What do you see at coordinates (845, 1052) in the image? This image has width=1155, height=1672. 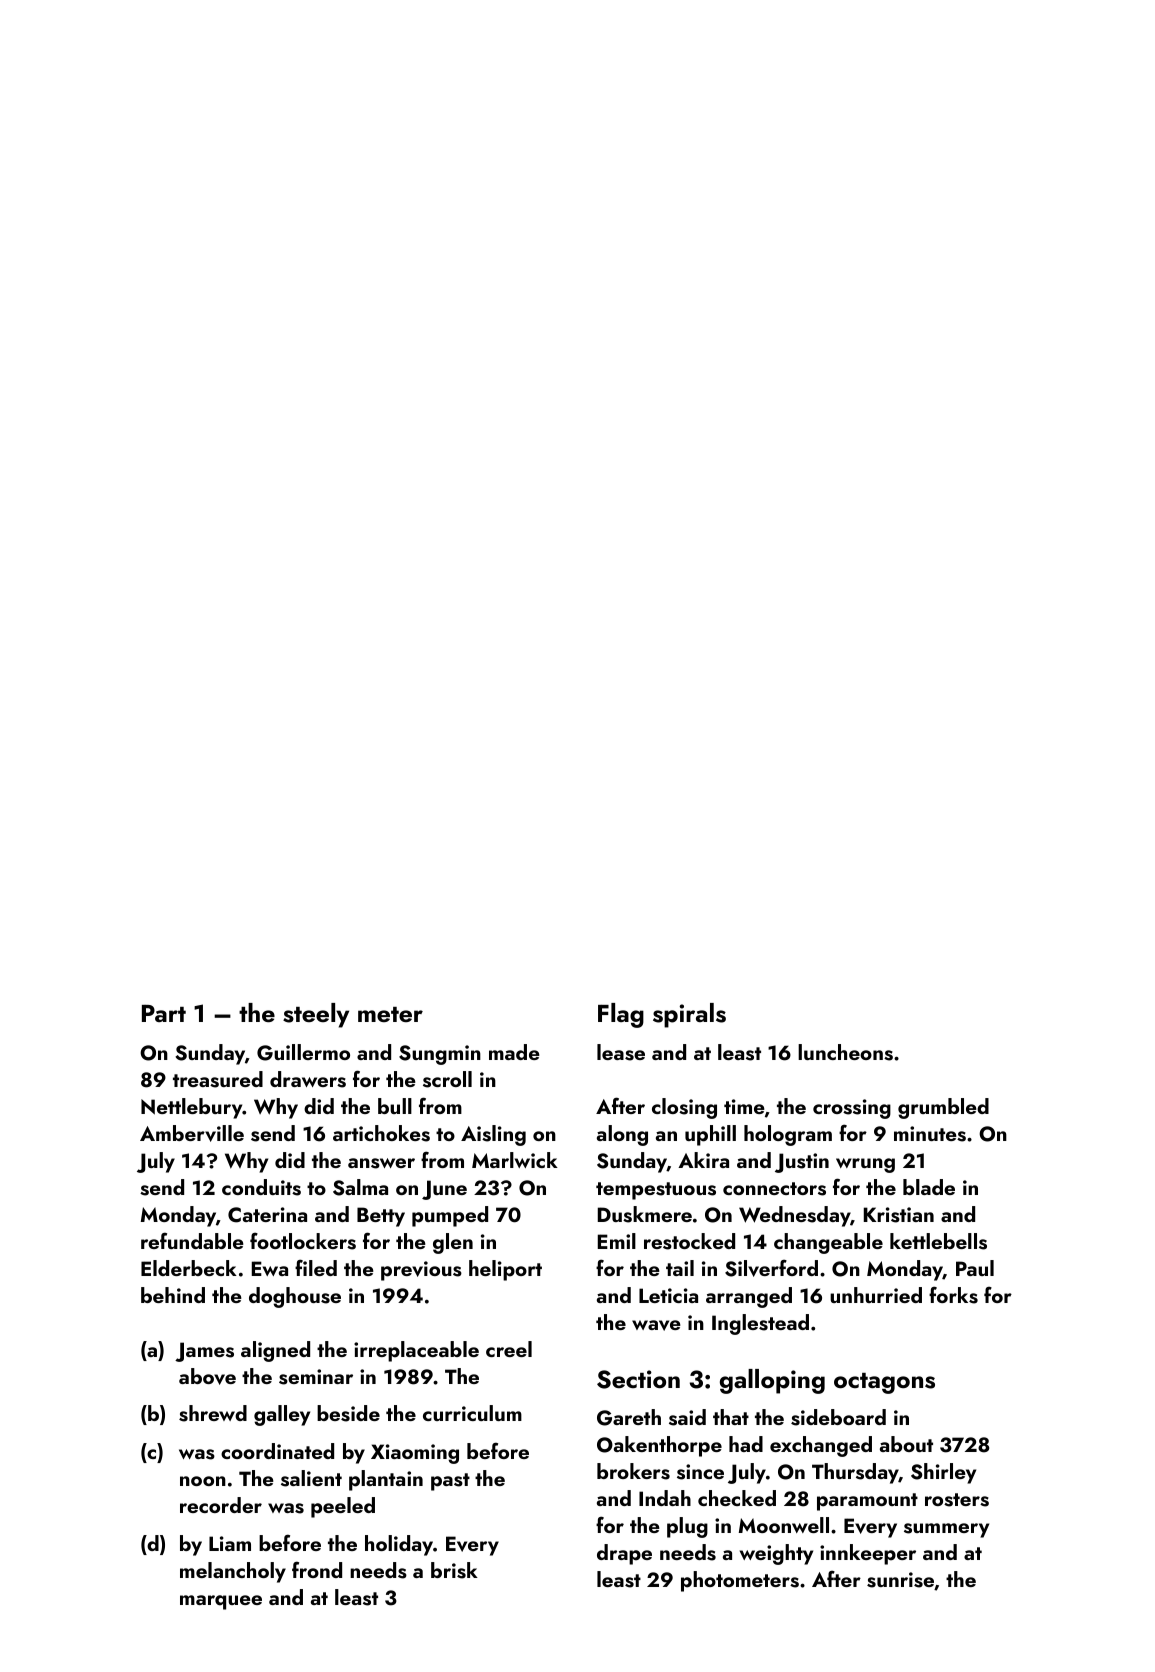 I see `luncheons` at bounding box center [845, 1052].
